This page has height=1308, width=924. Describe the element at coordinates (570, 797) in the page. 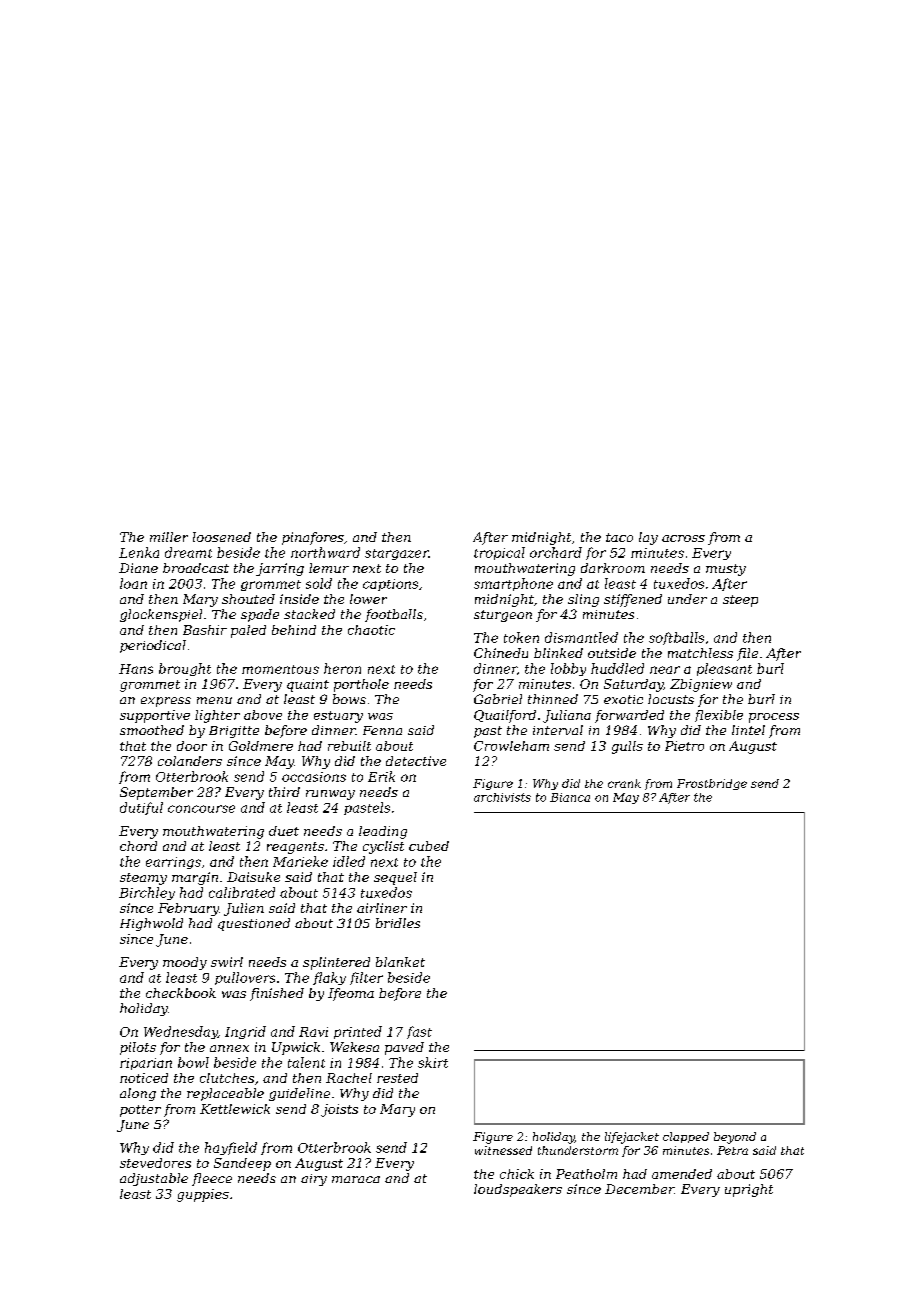

I see `Bianca` at that location.
